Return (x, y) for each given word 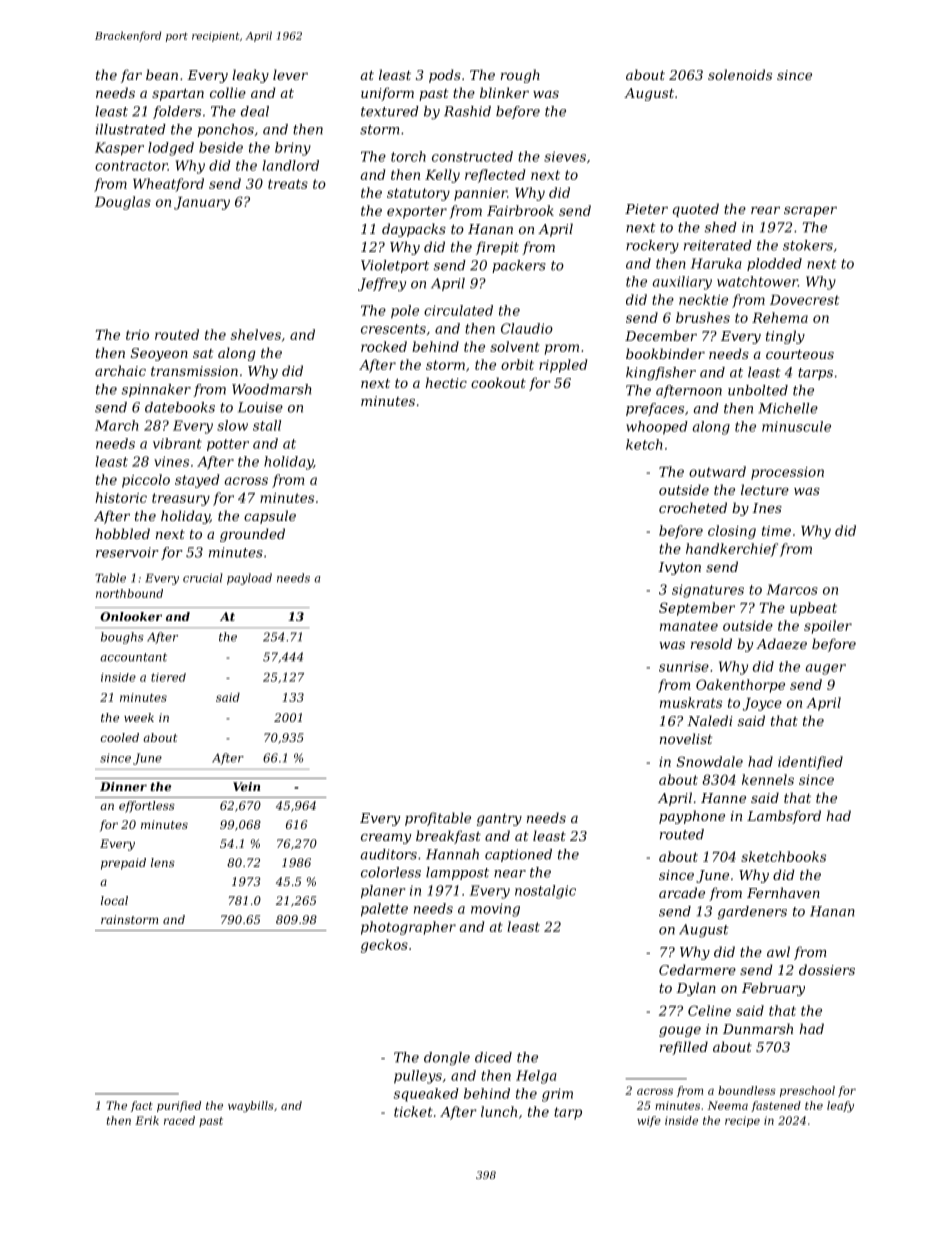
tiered (168, 677)
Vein (246, 786)
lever (290, 74)
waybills (251, 1106)
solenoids (740, 74)
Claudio (527, 328)
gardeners (752, 912)
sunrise (684, 666)
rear (765, 210)
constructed (472, 156)
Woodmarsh (271, 389)
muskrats (691, 702)
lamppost (457, 873)
